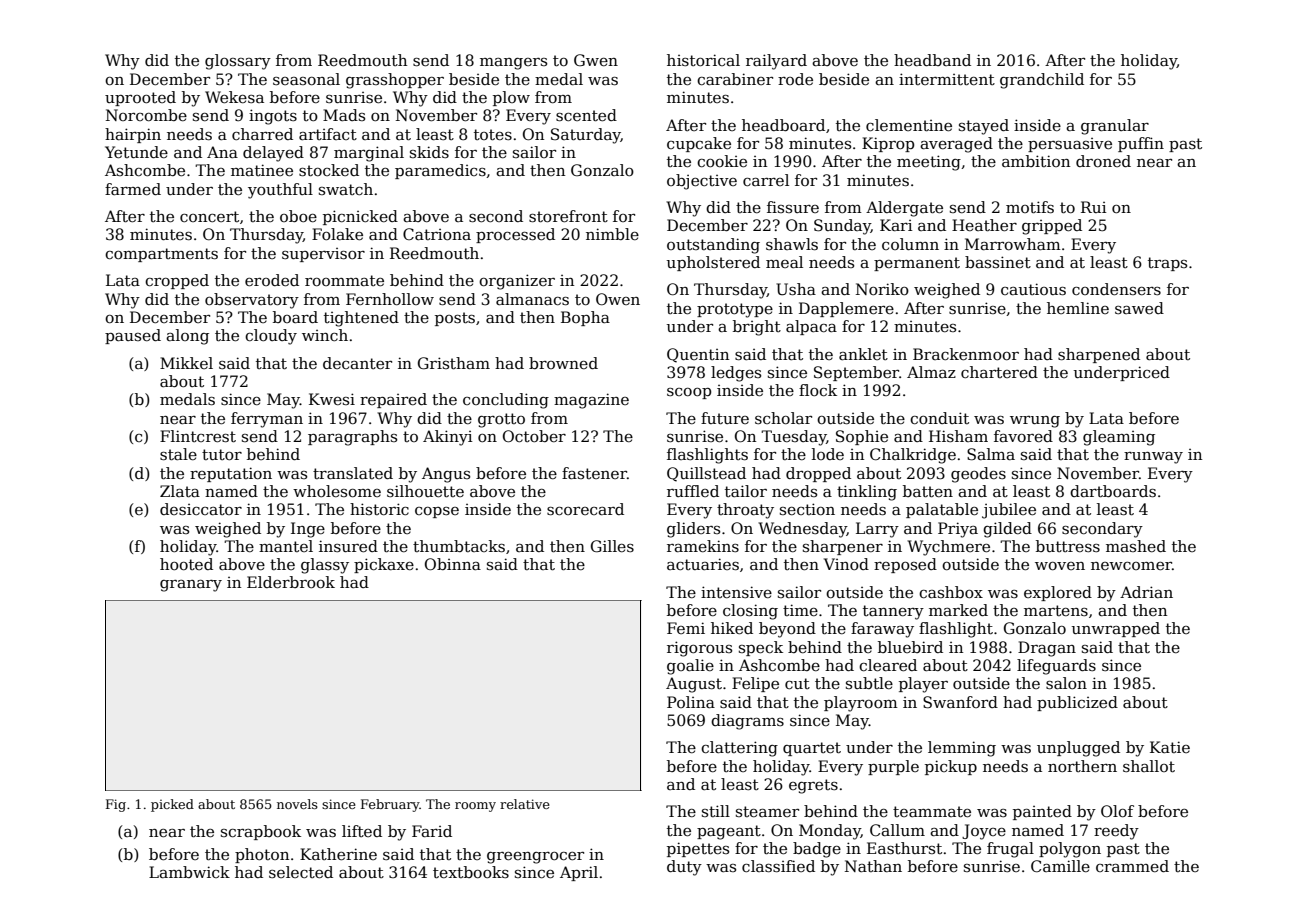 The image size is (1308, 924). What do you see at coordinates (702, 182) in the screenshot?
I see `objective` at bounding box center [702, 182].
